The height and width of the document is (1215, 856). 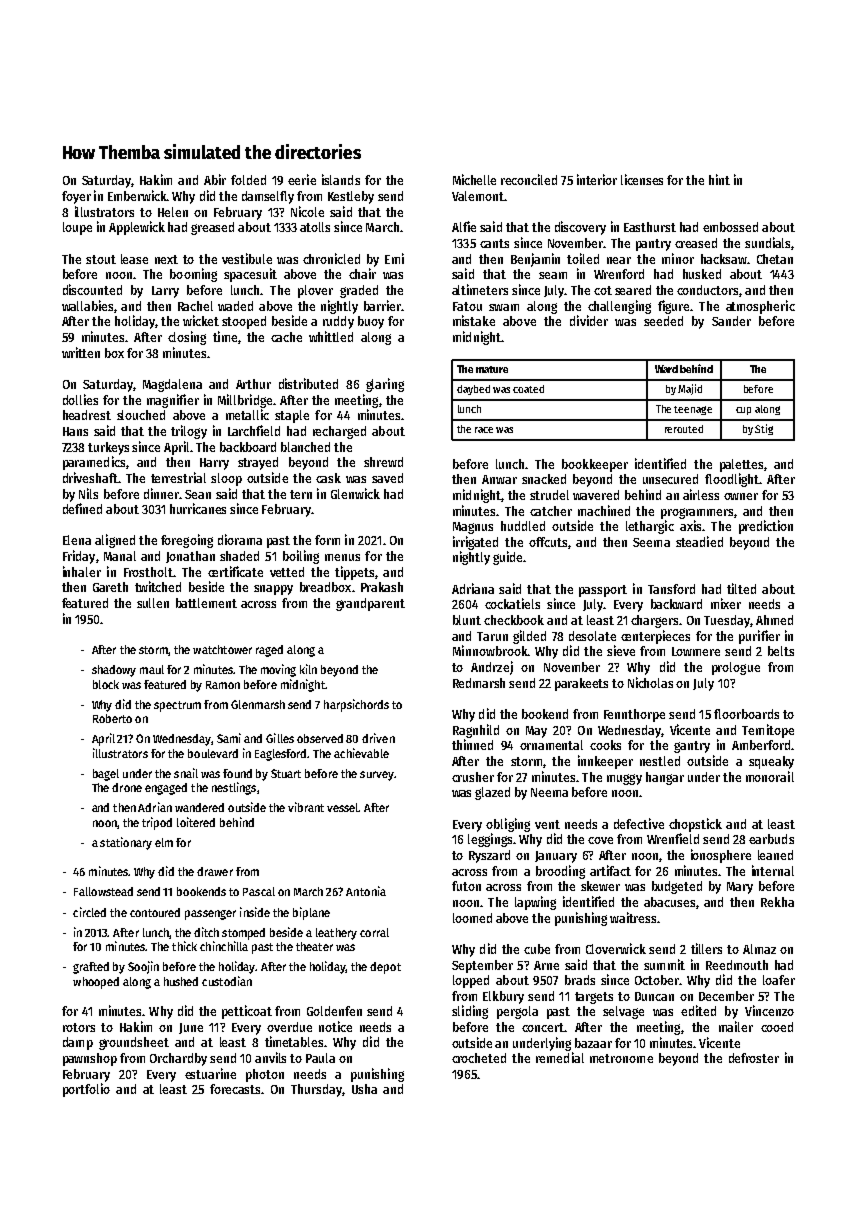 What do you see at coordinates (364, 1089) in the document?
I see `Usha` at bounding box center [364, 1089].
